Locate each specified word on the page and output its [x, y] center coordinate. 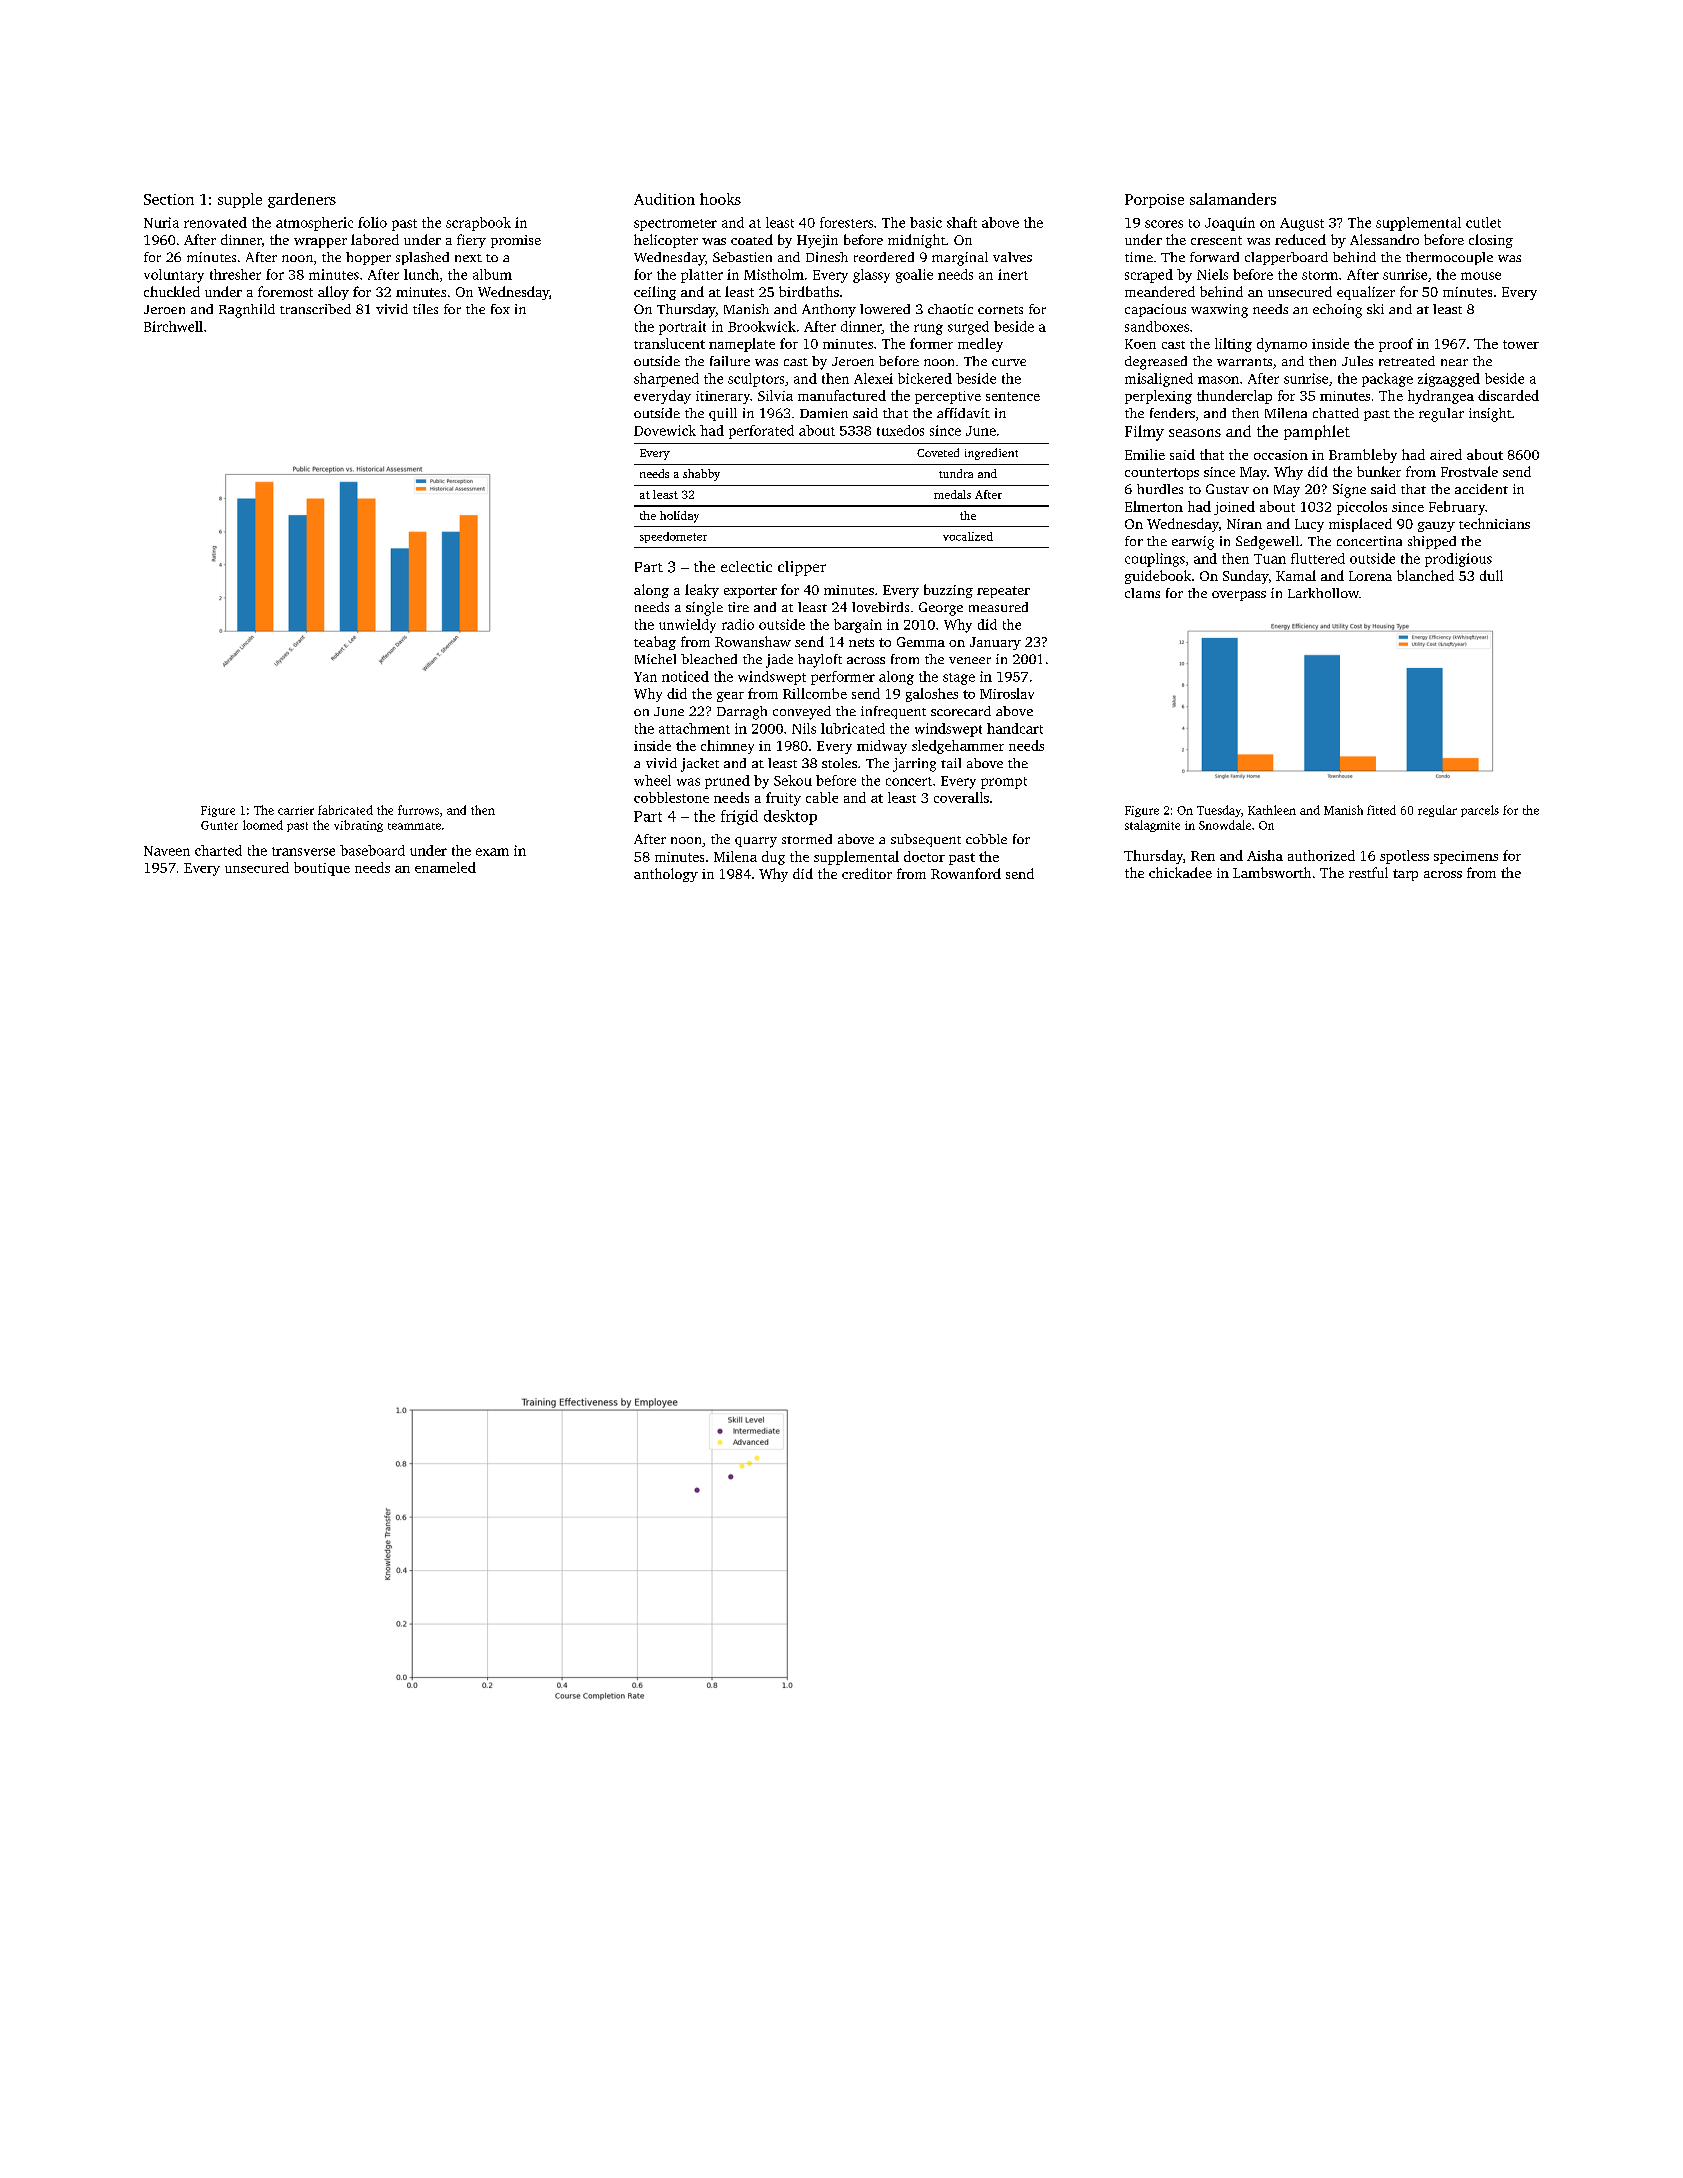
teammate [414, 826]
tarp [1405, 875]
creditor [867, 873]
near [1454, 362]
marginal [960, 259]
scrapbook [478, 224]
